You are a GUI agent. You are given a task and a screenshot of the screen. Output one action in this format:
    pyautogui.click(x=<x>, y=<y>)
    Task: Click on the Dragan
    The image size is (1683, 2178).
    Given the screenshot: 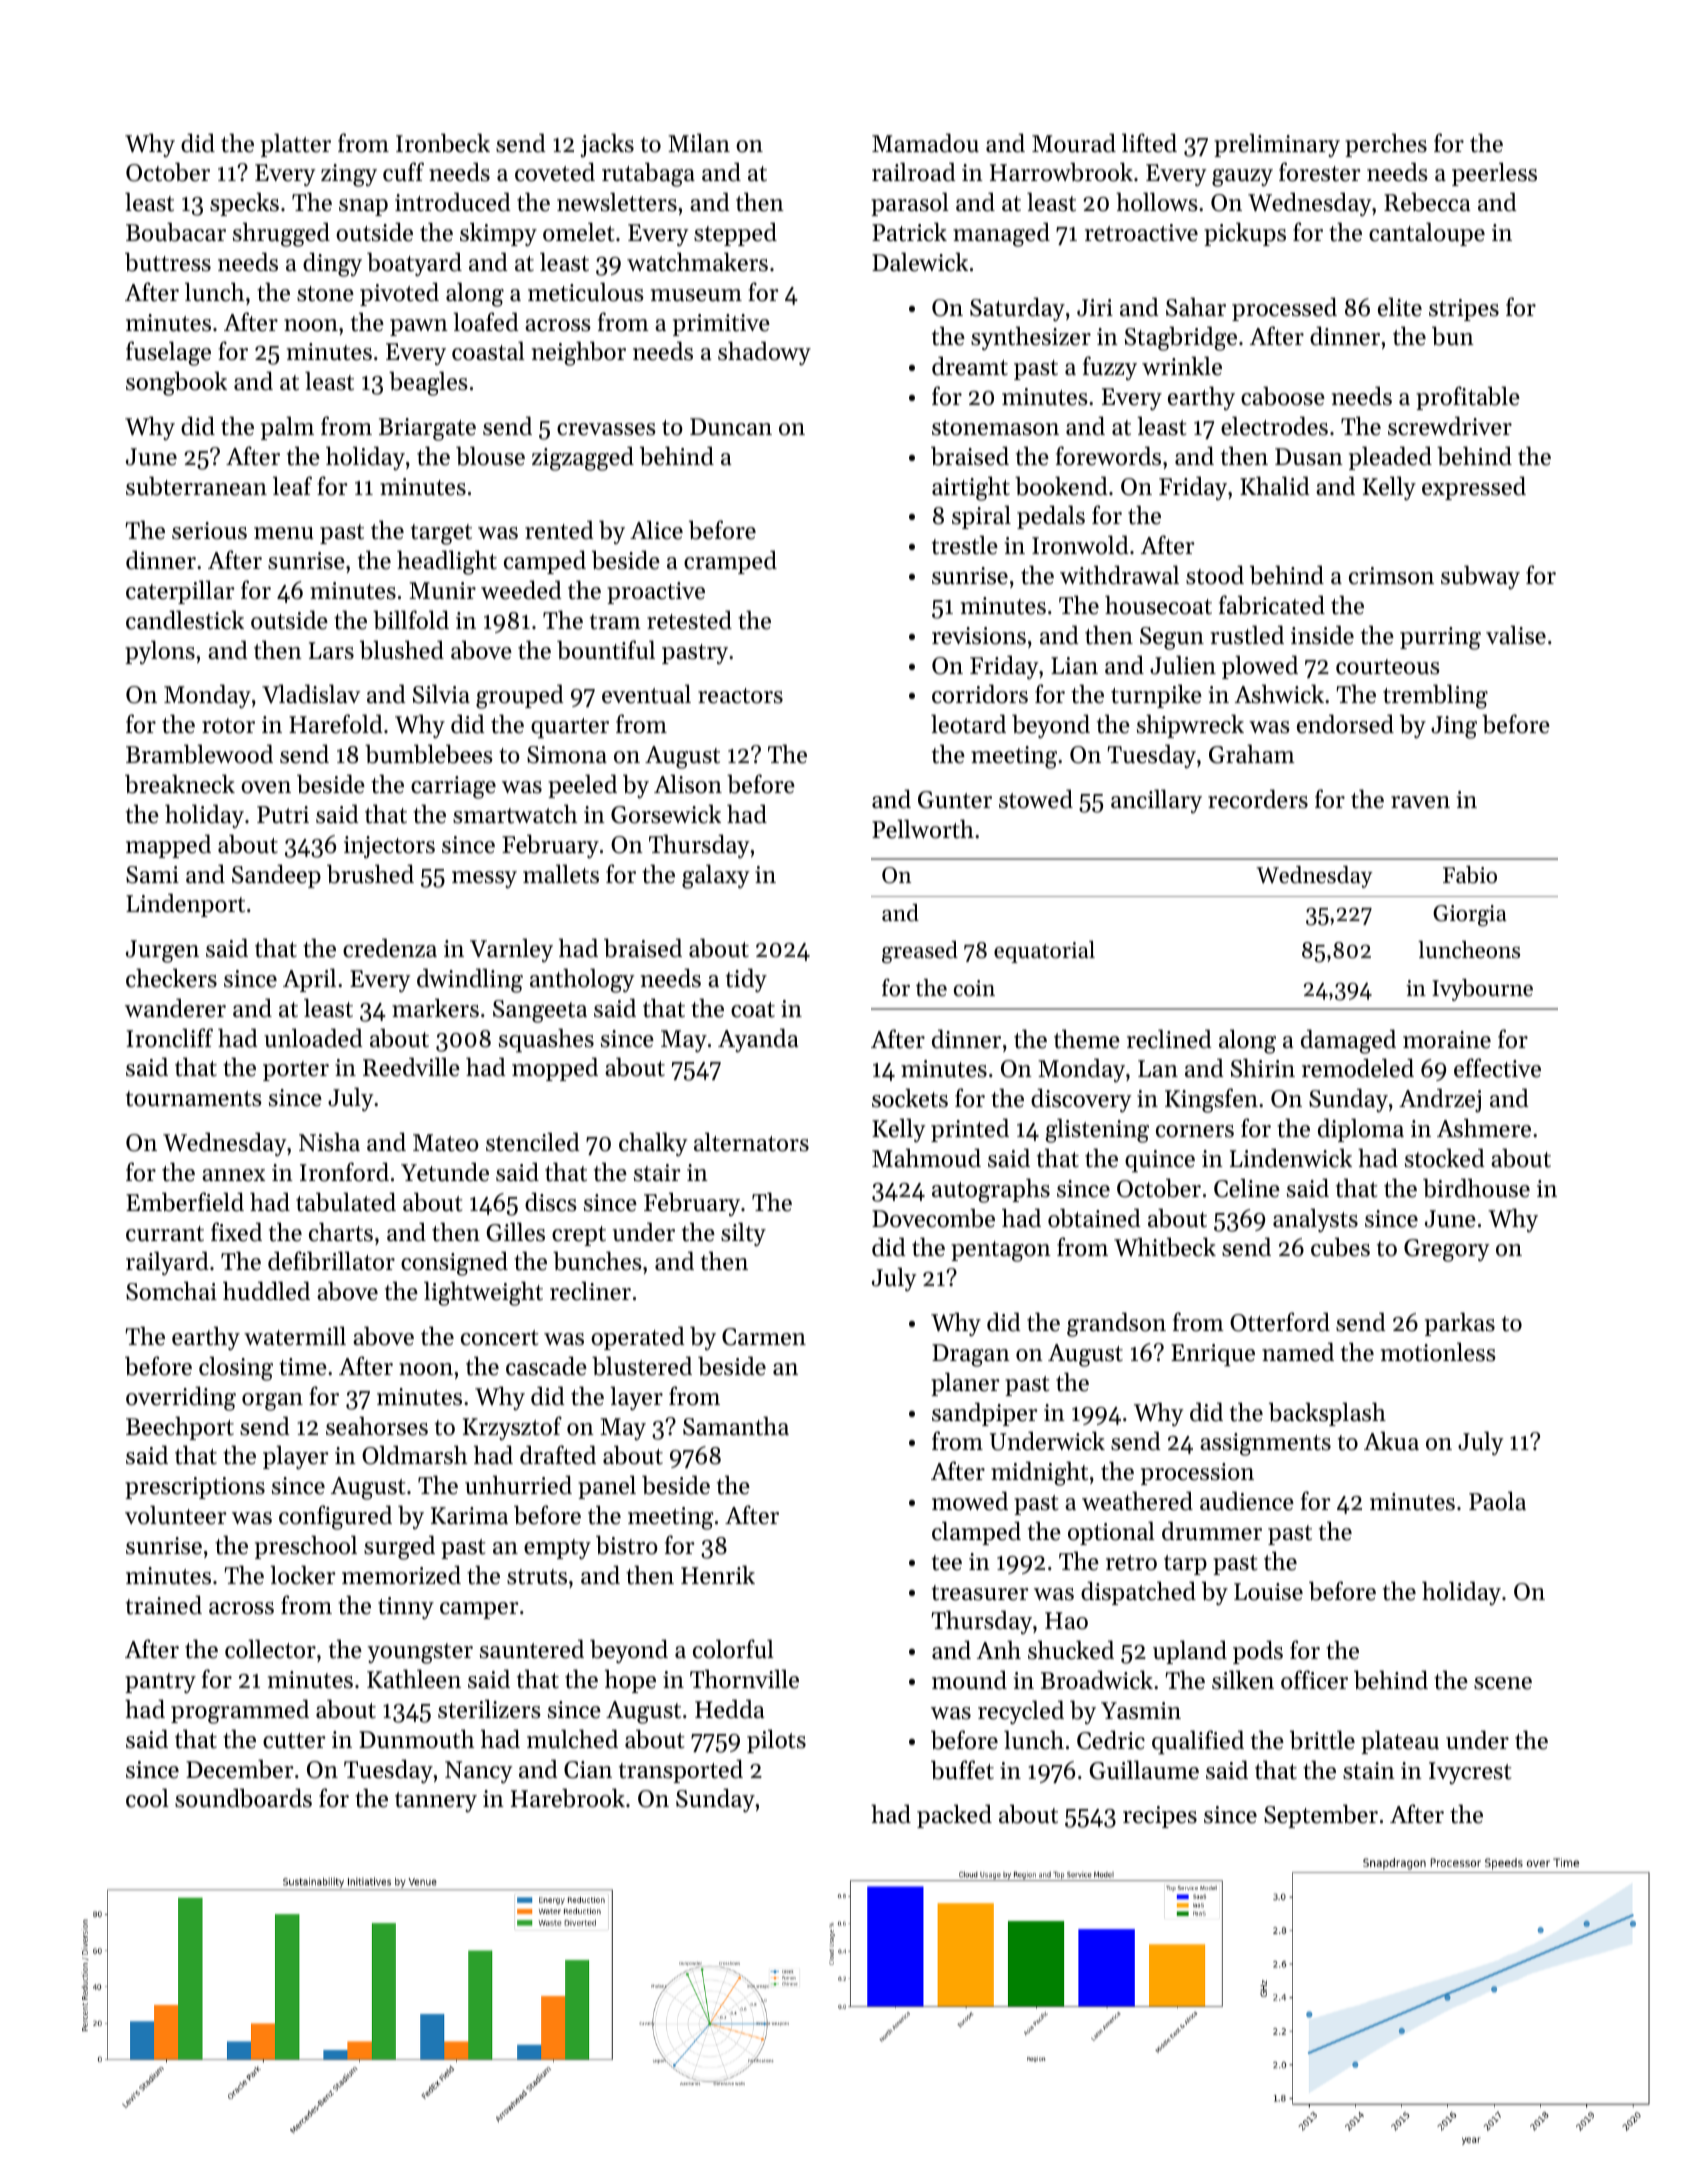 What is the action you would take?
    pyautogui.click(x=971, y=1355)
